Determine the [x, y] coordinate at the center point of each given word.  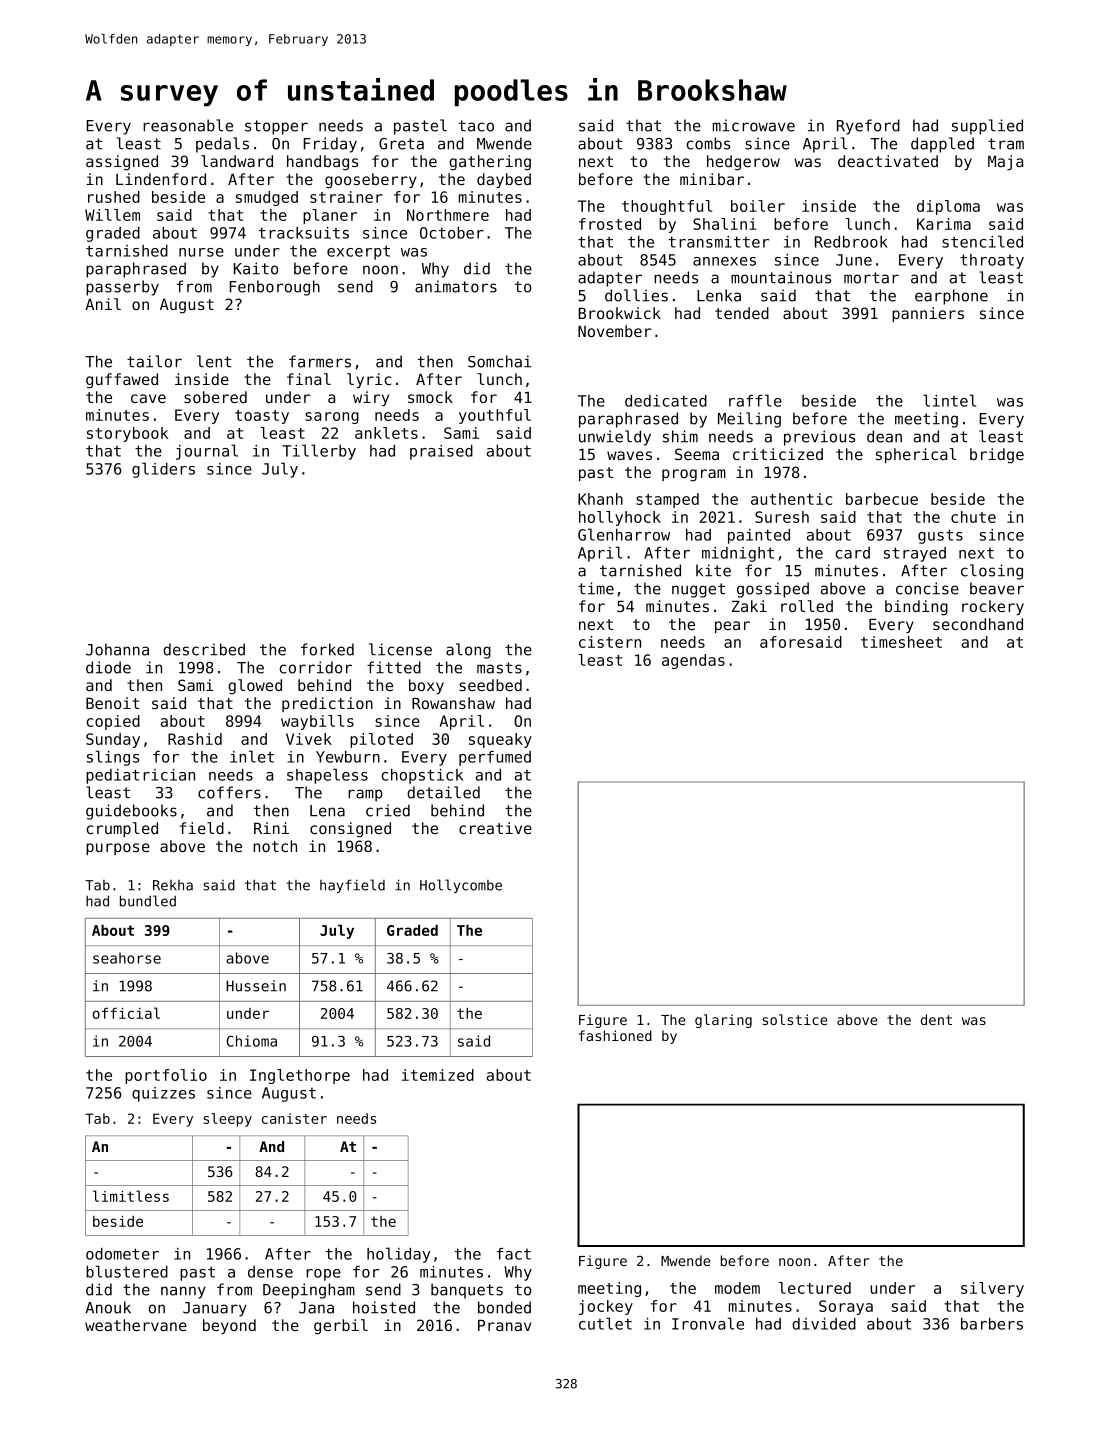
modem [737, 1288]
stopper [276, 127]
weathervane [136, 1325]
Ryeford [868, 127]
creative [495, 828]
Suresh [782, 517]
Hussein [256, 986]
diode [108, 667]
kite [713, 570]
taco [476, 126]
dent [936, 1019]
